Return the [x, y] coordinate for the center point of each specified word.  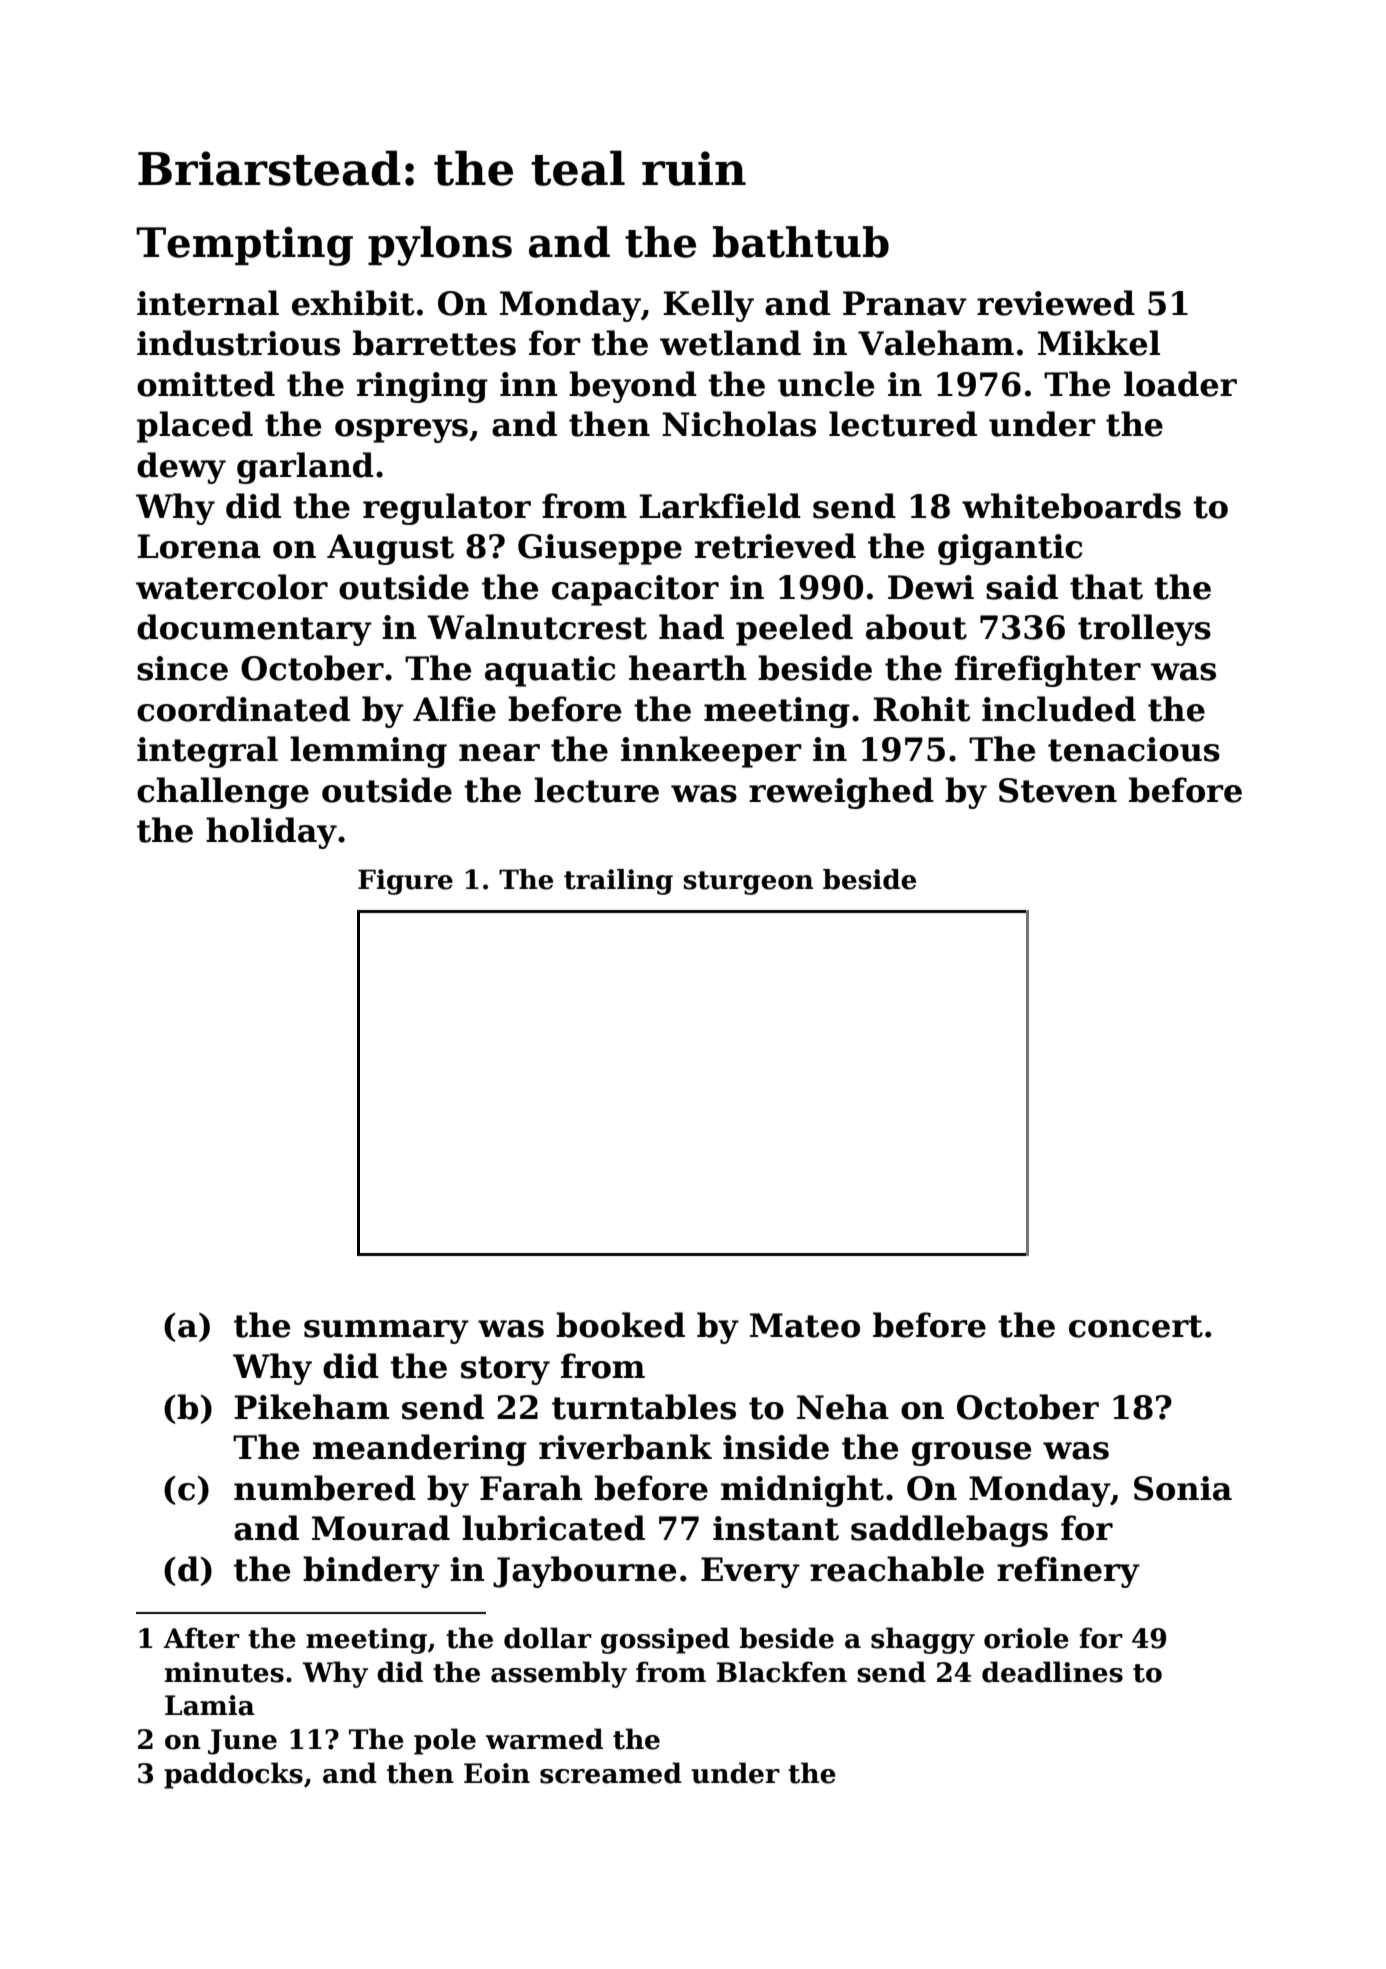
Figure [405, 882]
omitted [206, 384]
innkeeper [711, 752]
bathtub [801, 242]
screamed [611, 1773]
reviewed [1056, 303]
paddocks [233, 1775]
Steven [1058, 790]
